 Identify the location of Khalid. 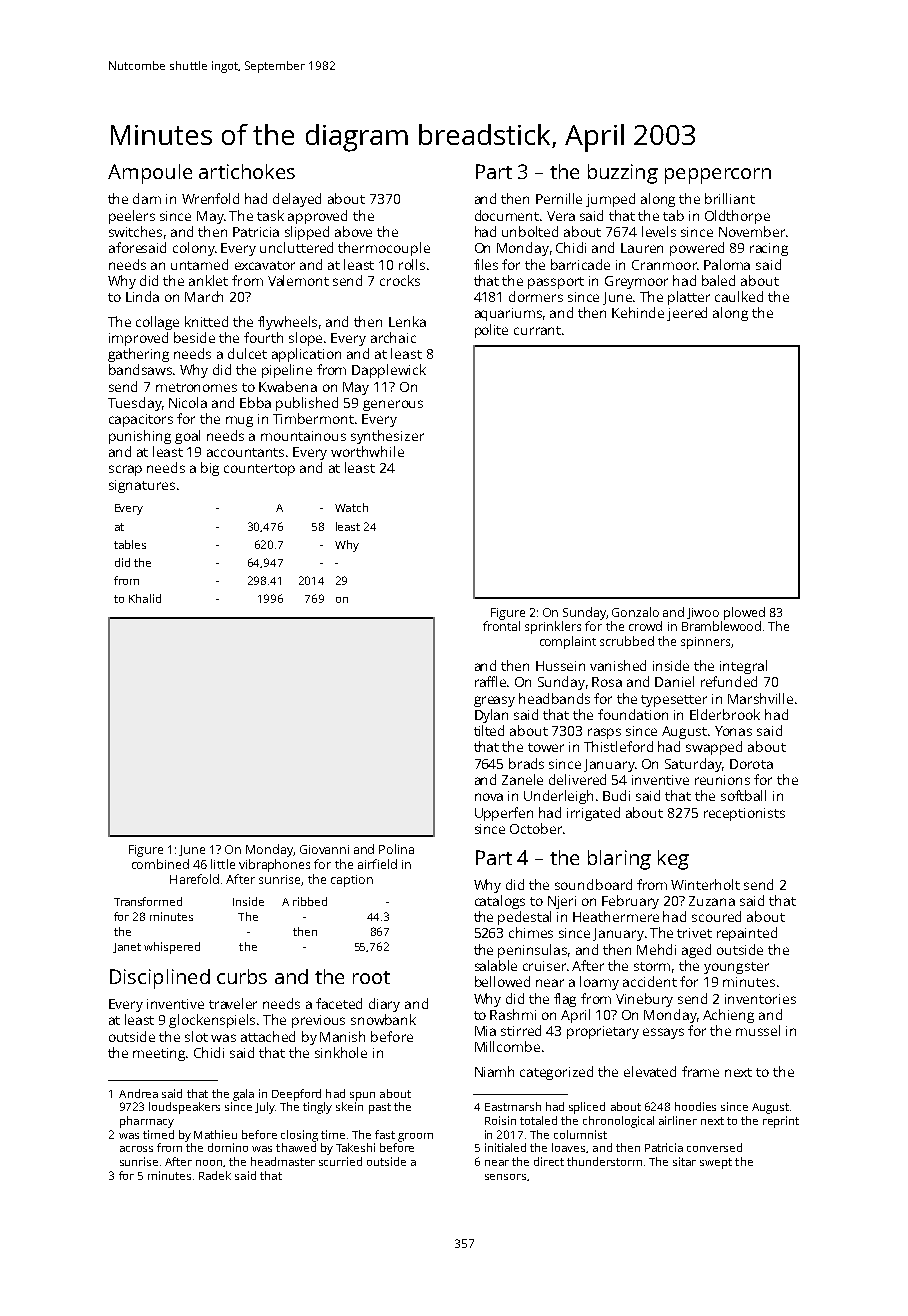
(145, 598).
